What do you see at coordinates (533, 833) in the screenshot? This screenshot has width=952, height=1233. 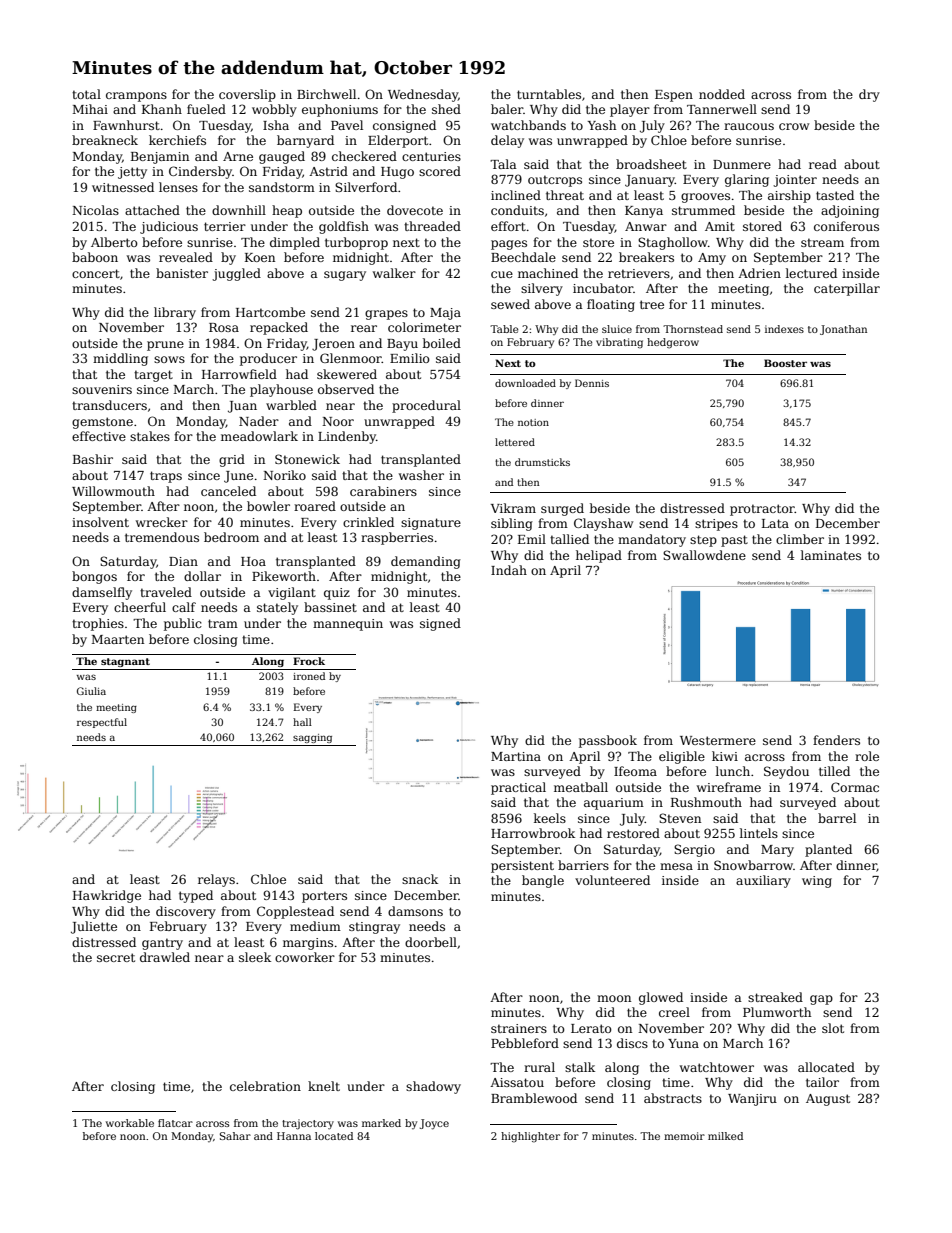 I see `Harrowbrook` at bounding box center [533, 833].
